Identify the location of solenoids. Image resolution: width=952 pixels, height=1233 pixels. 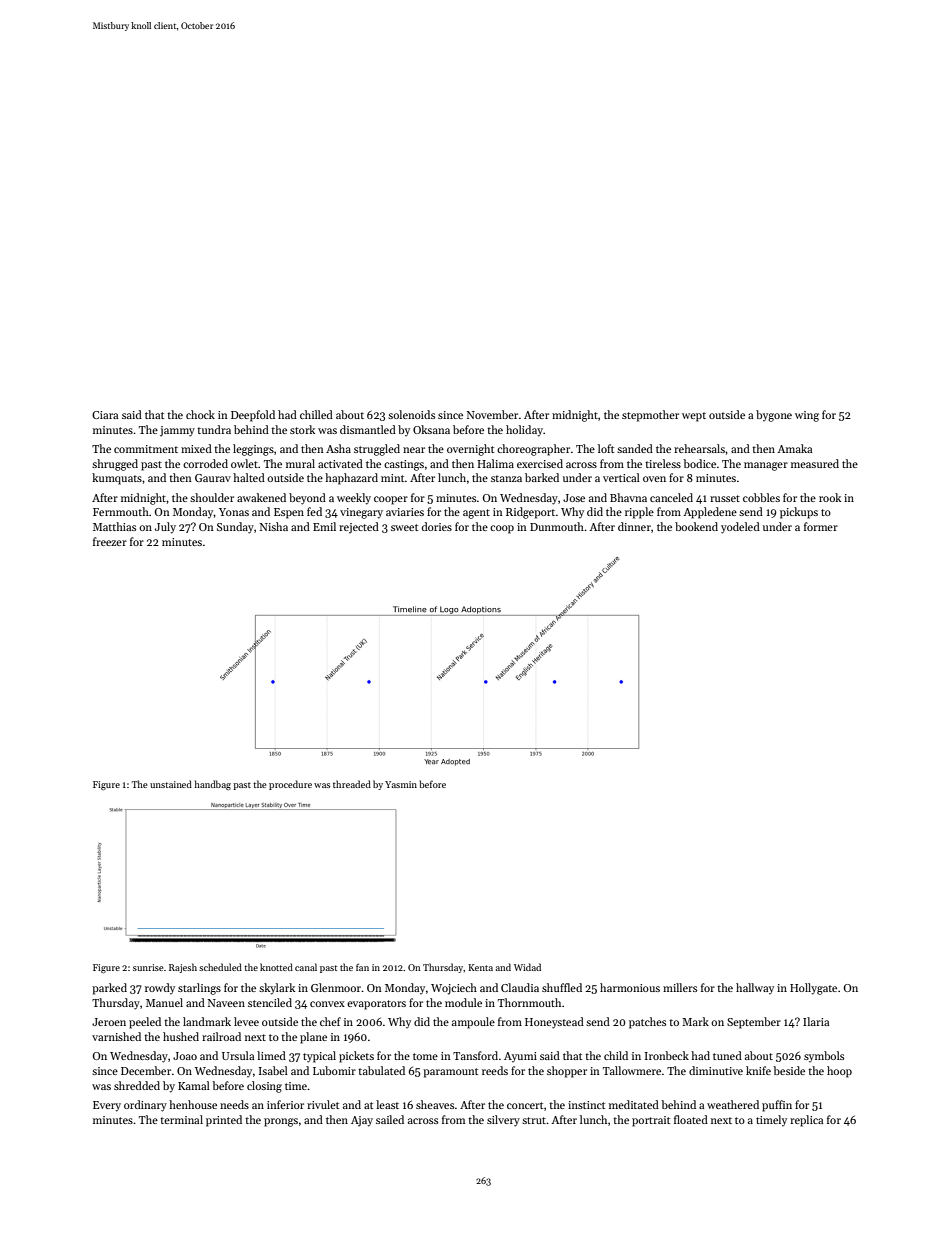
(411, 414).
